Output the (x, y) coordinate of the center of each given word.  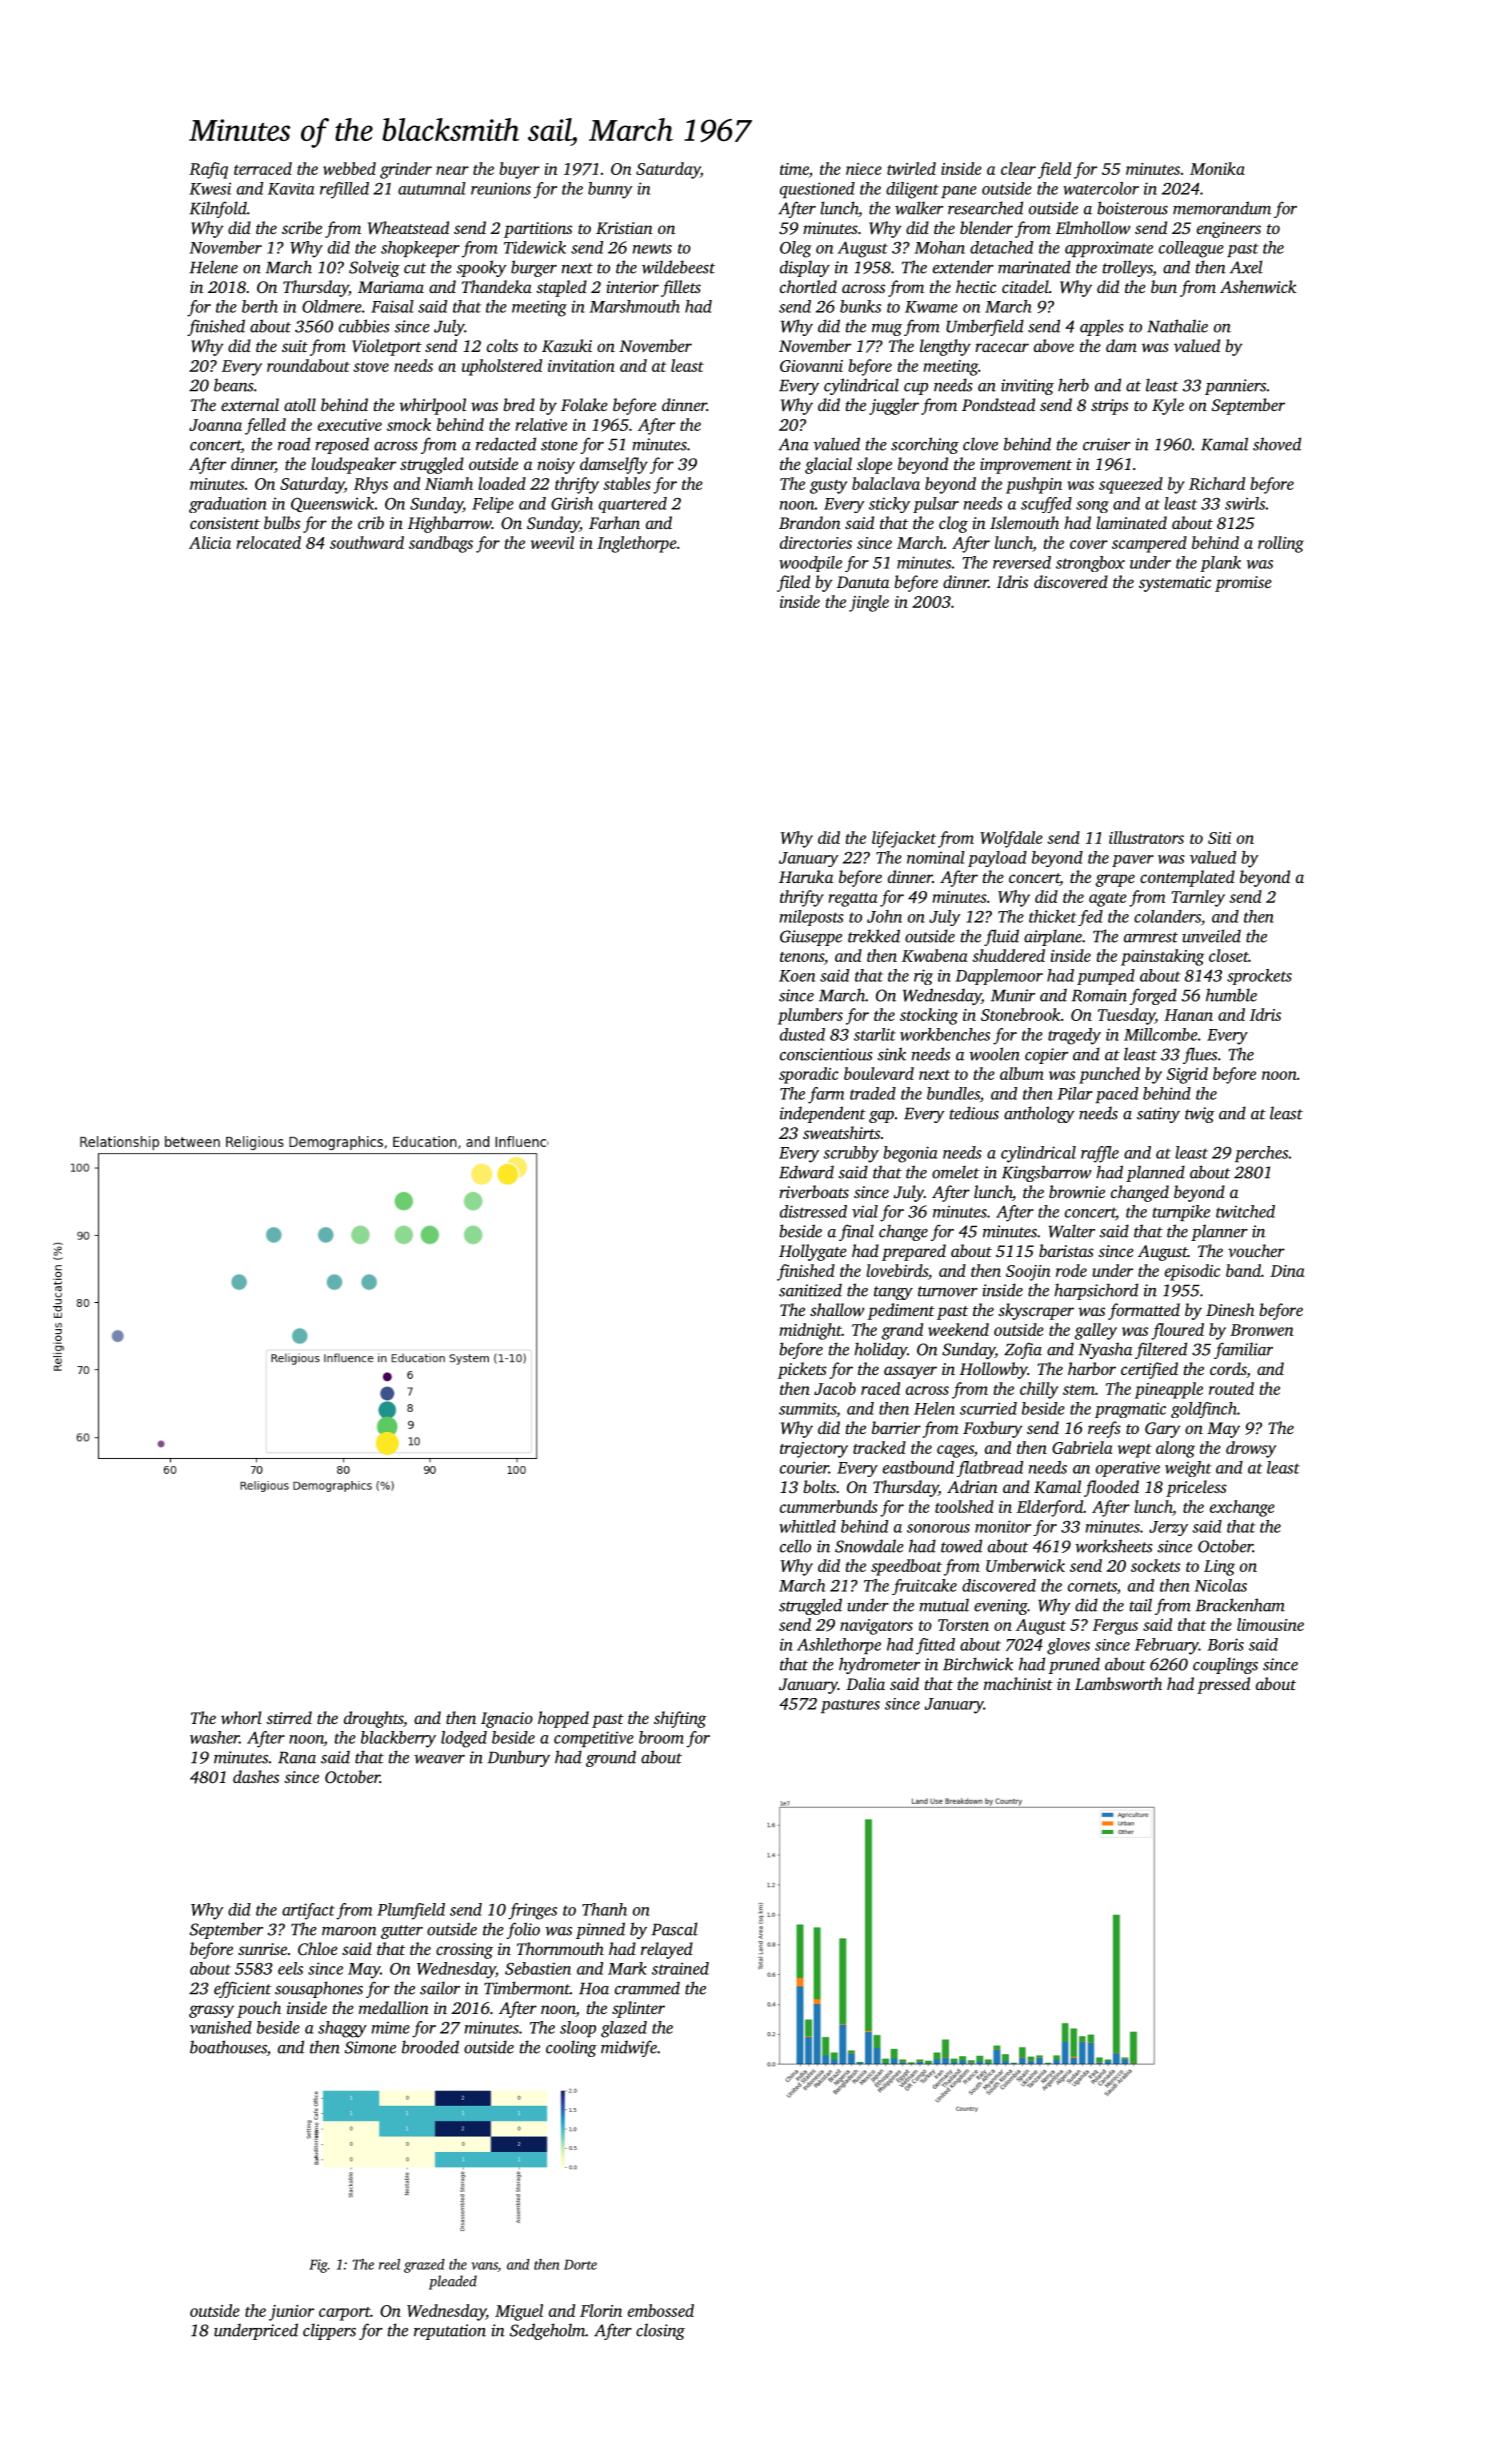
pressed (1223, 1685)
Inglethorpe (637, 544)
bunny (610, 190)
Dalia (865, 1683)
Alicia (210, 542)
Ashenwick (1258, 286)
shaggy (342, 2029)
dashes (256, 1776)
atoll (300, 404)
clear (1018, 168)
